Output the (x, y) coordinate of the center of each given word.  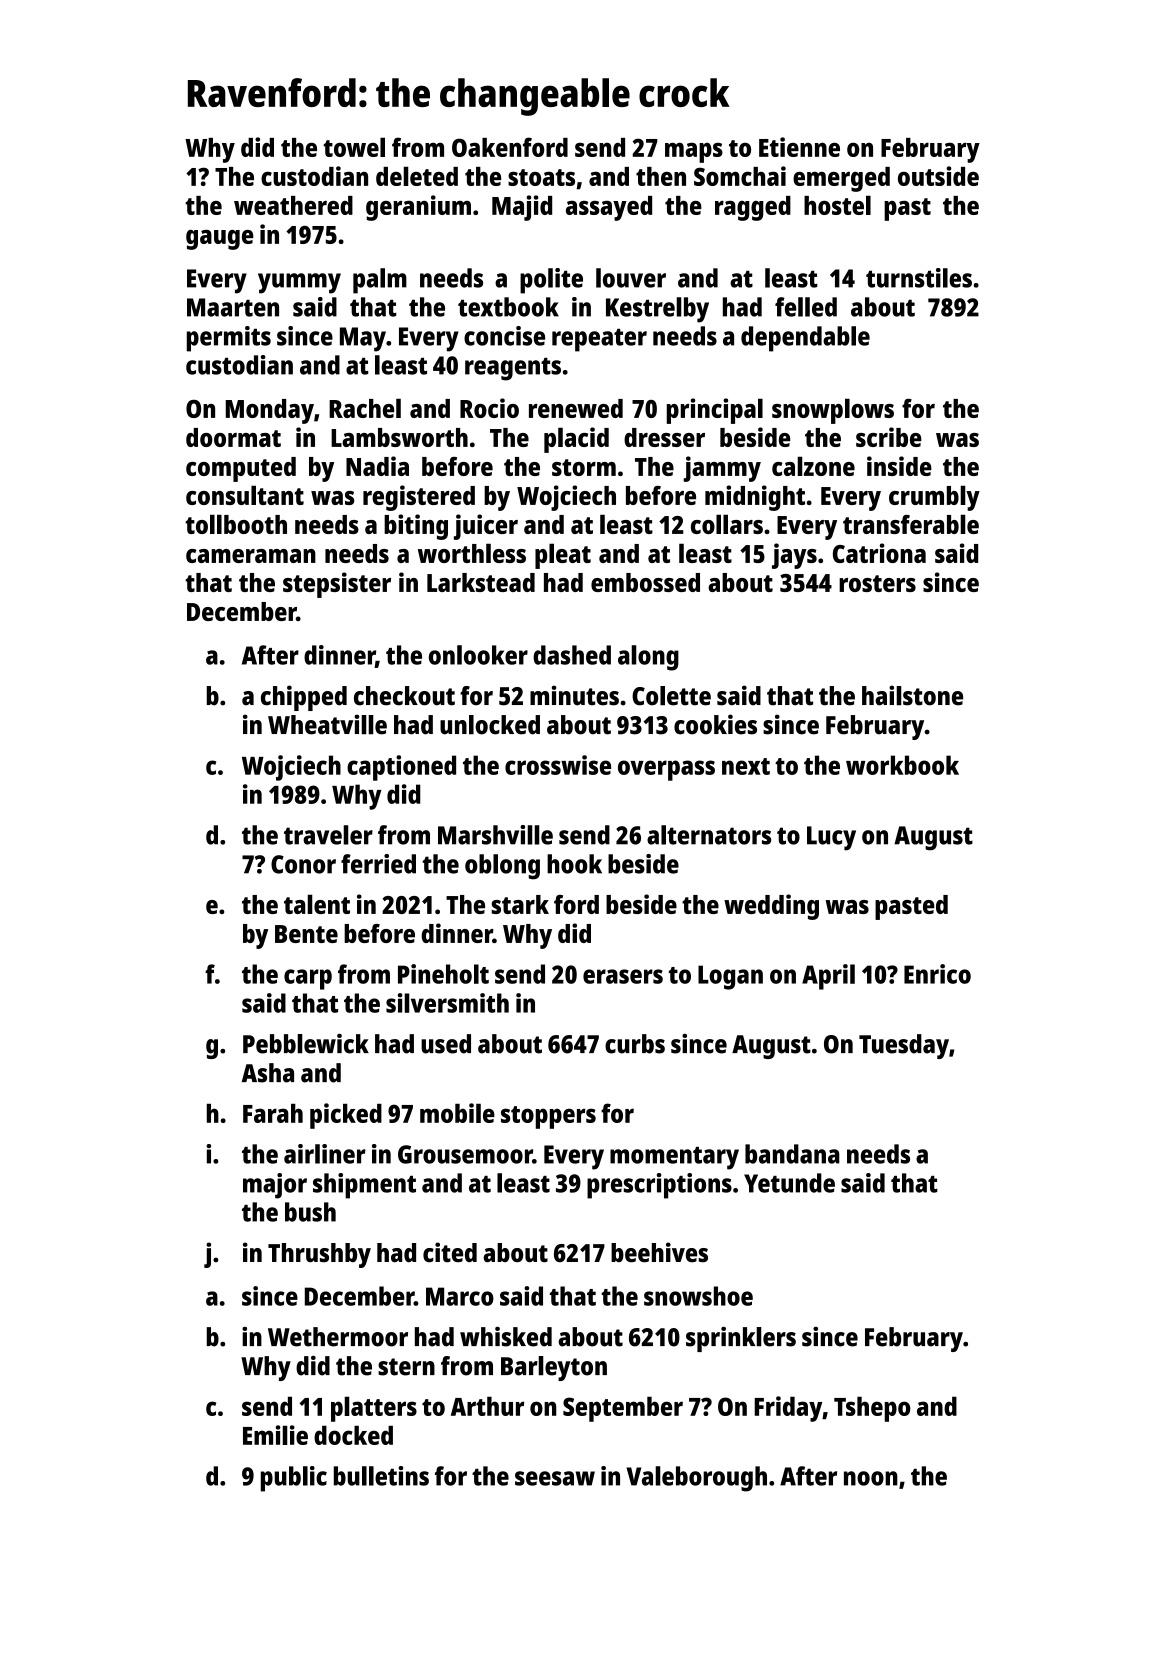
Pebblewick (306, 1044)
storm (584, 467)
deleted (417, 176)
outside (938, 176)
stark (520, 904)
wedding (771, 907)
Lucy (831, 838)
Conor (303, 864)
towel (354, 147)
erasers (623, 976)
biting (416, 527)
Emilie (275, 1435)
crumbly (934, 498)
